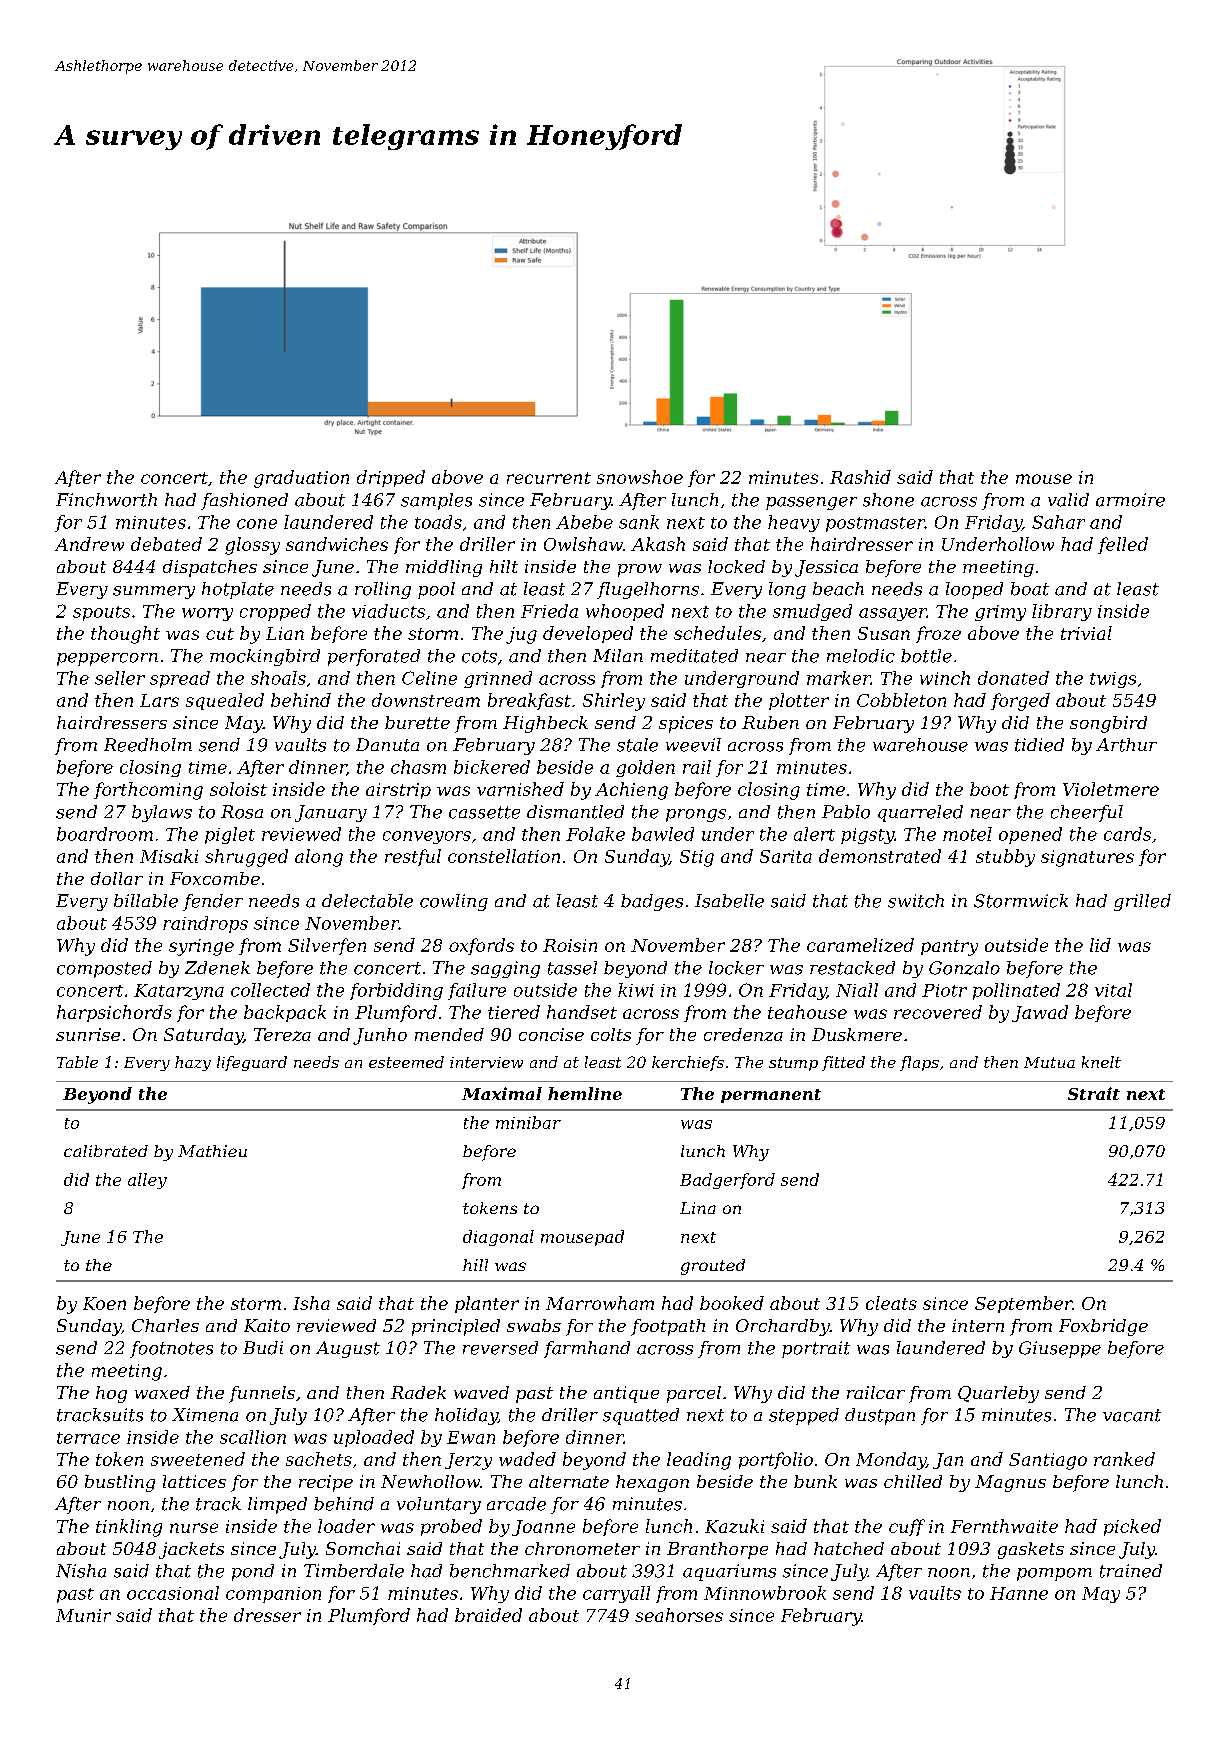 This document has width=1229, height=1738. I want to click on knelt, so click(1101, 1062).
